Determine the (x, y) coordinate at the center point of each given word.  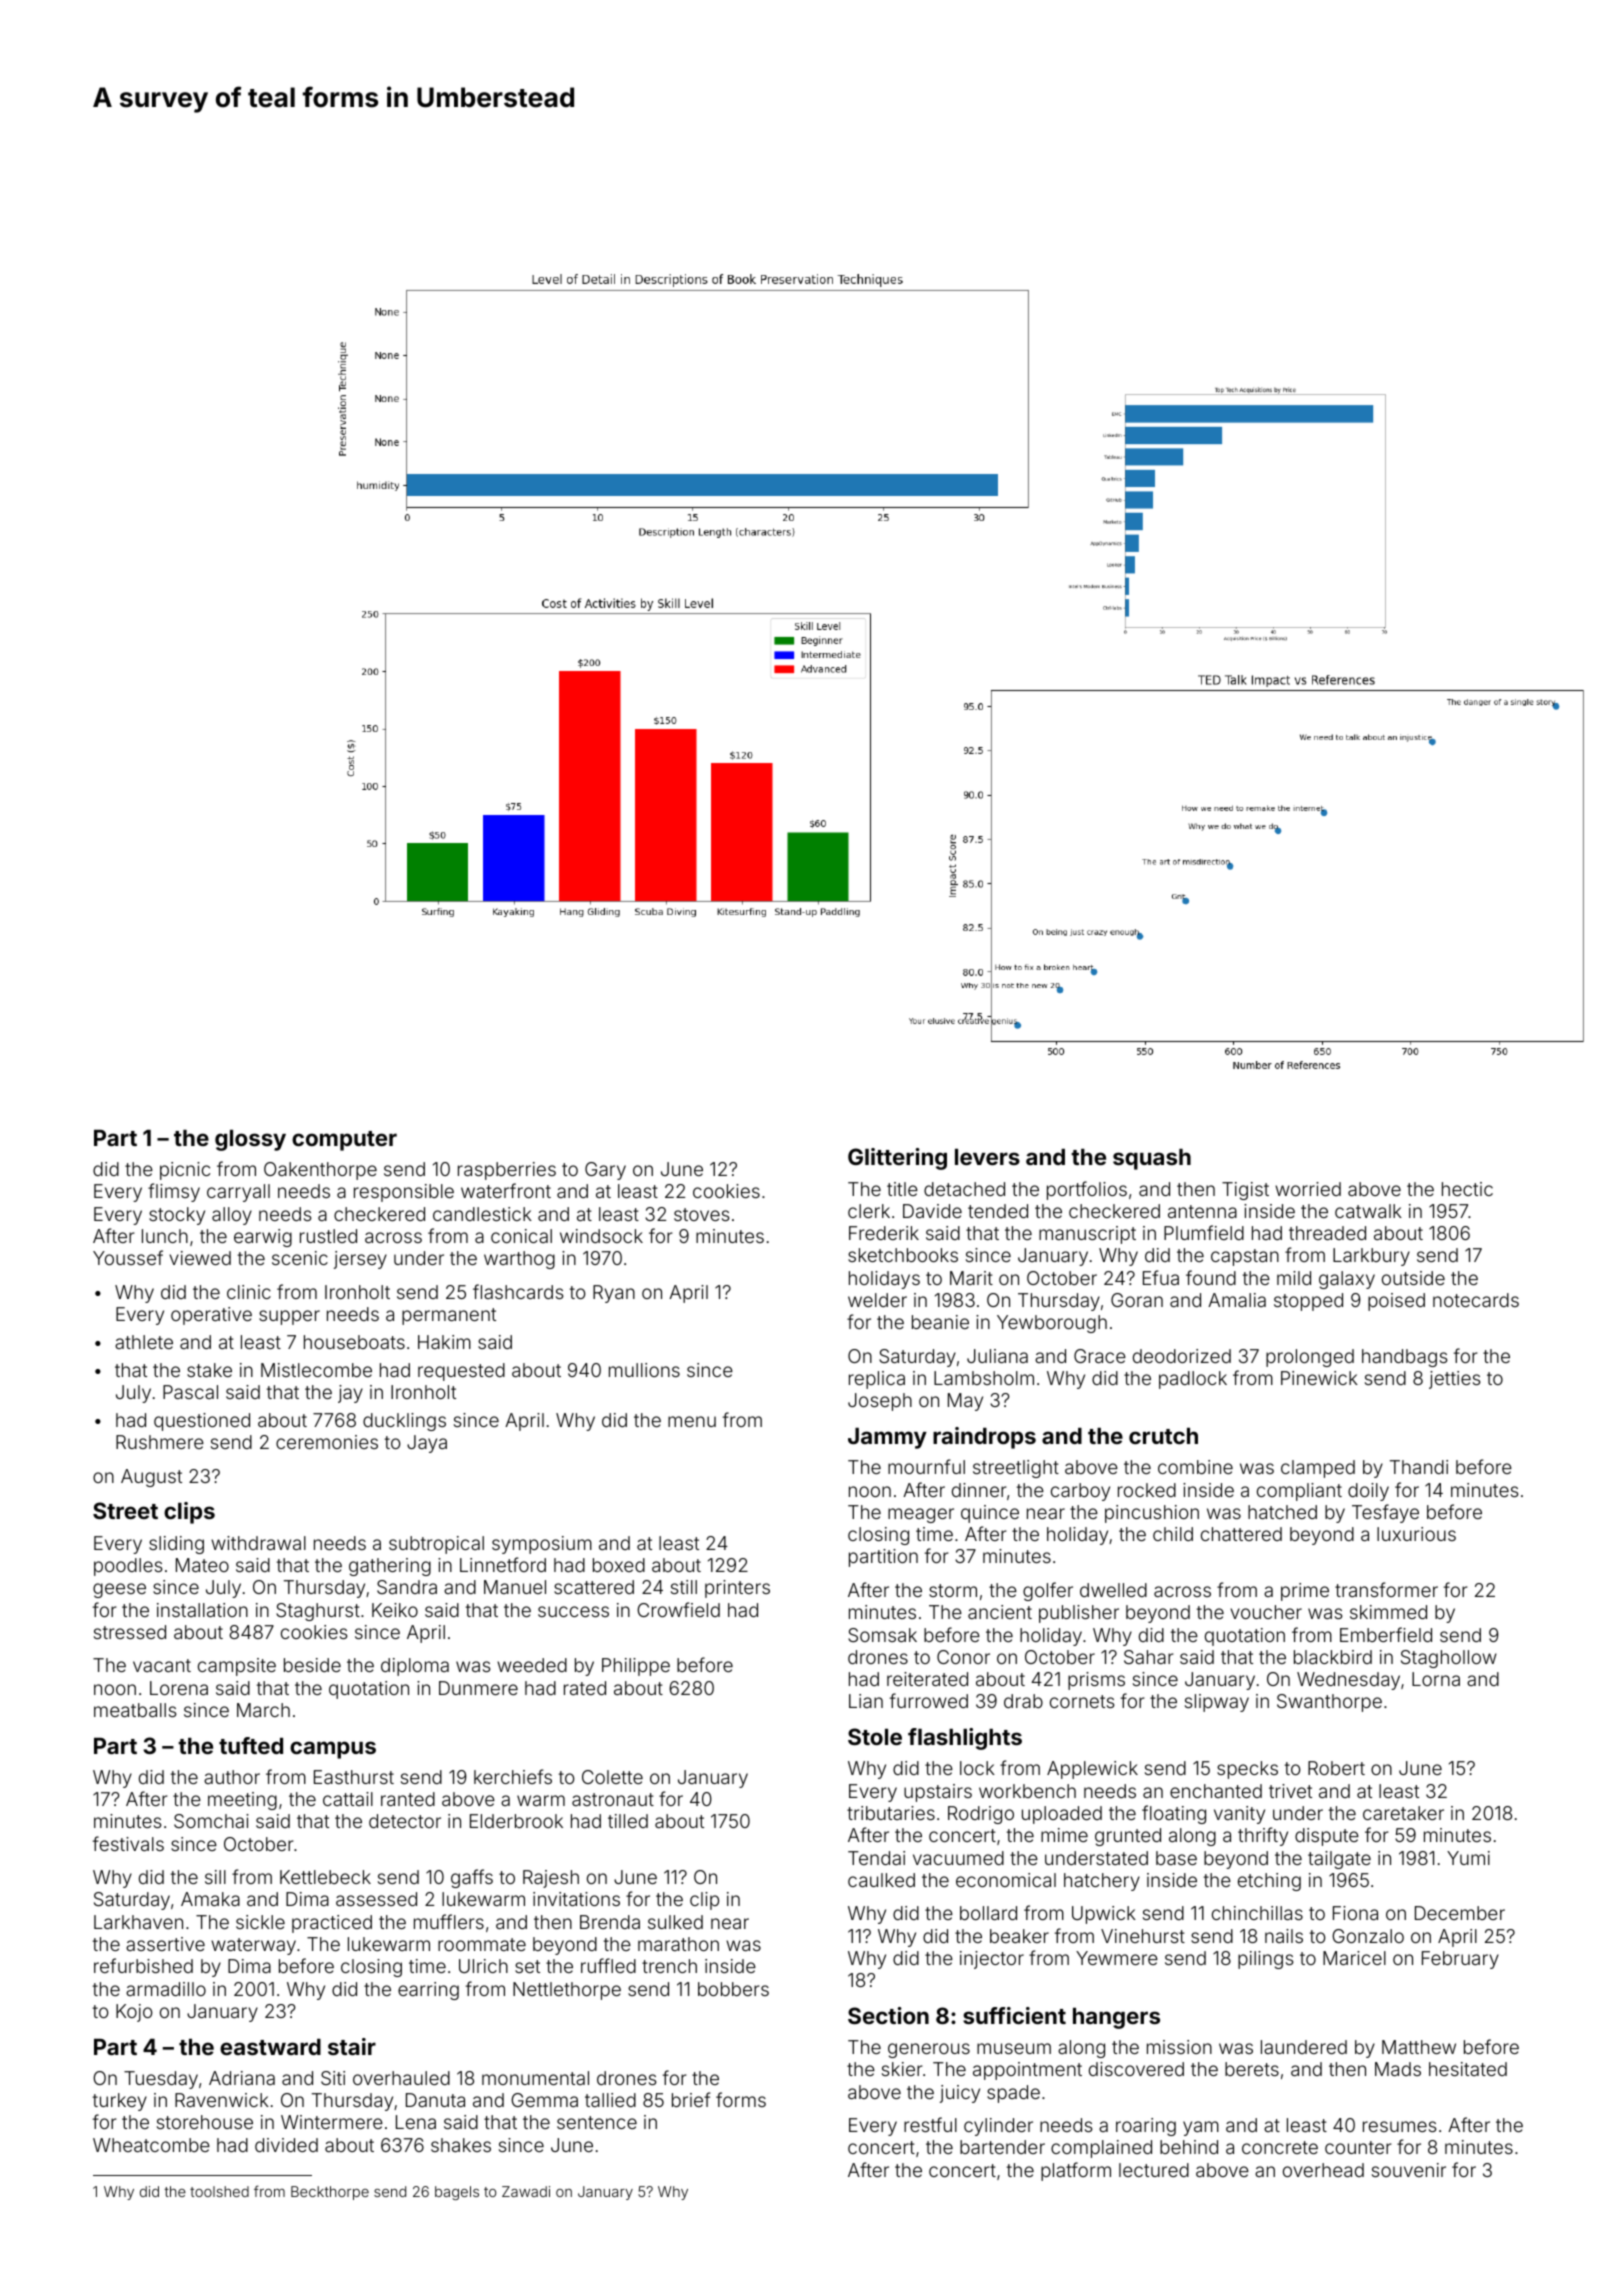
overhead (1323, 2170)
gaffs (472, 1878)
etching (1269, 1882)
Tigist (1245, 1191)
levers (987, 1157)
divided (286, 2145)
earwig (263, 1238)
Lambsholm (984, 1378)
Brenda (610, 1922)
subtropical (436, 1545)
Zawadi (526, 2191)
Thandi (1419, 1467)
